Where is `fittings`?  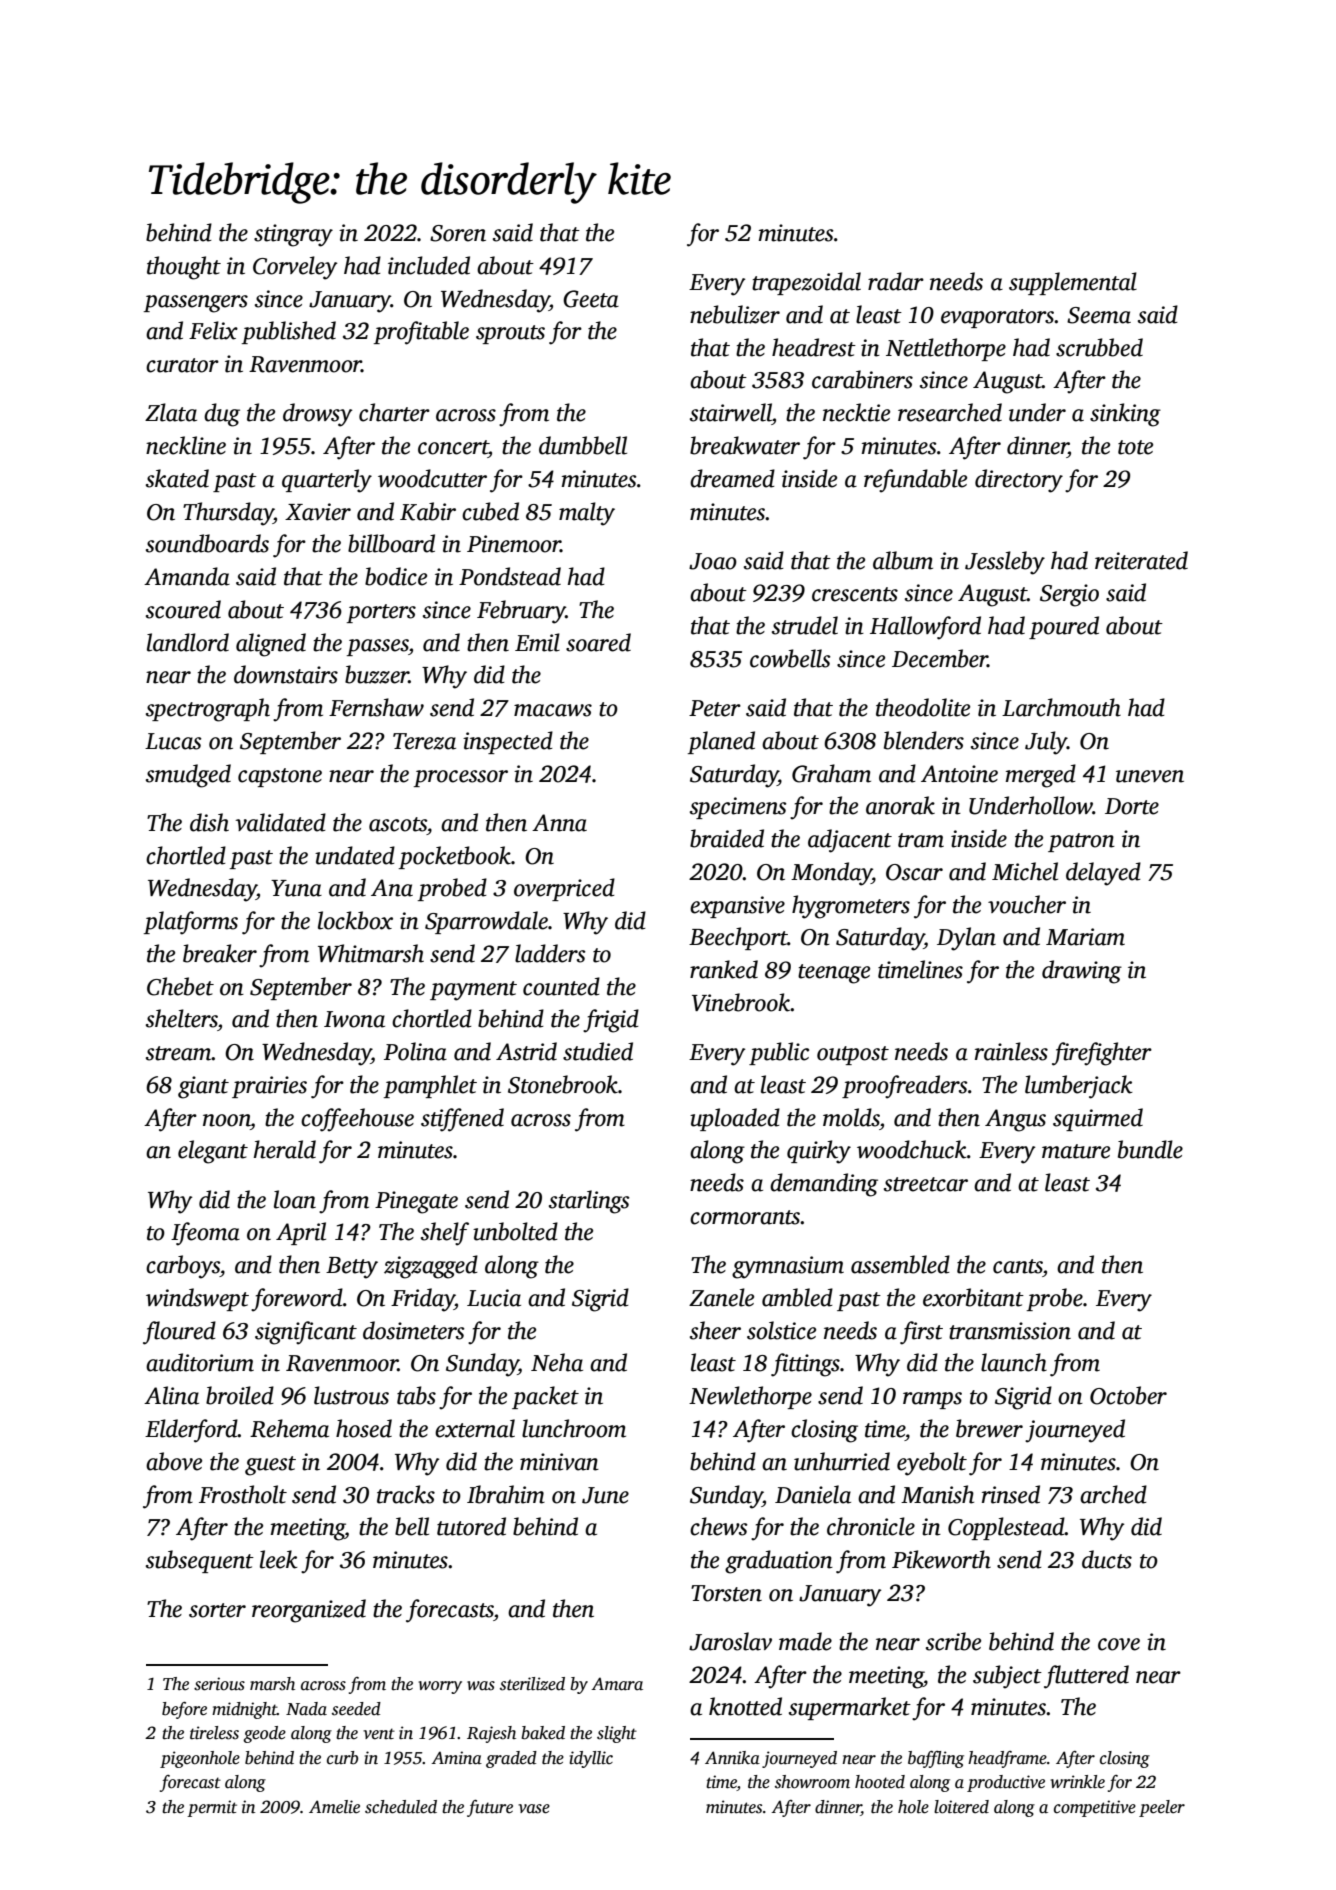
fittings is located at coordinates (805, 1365).
